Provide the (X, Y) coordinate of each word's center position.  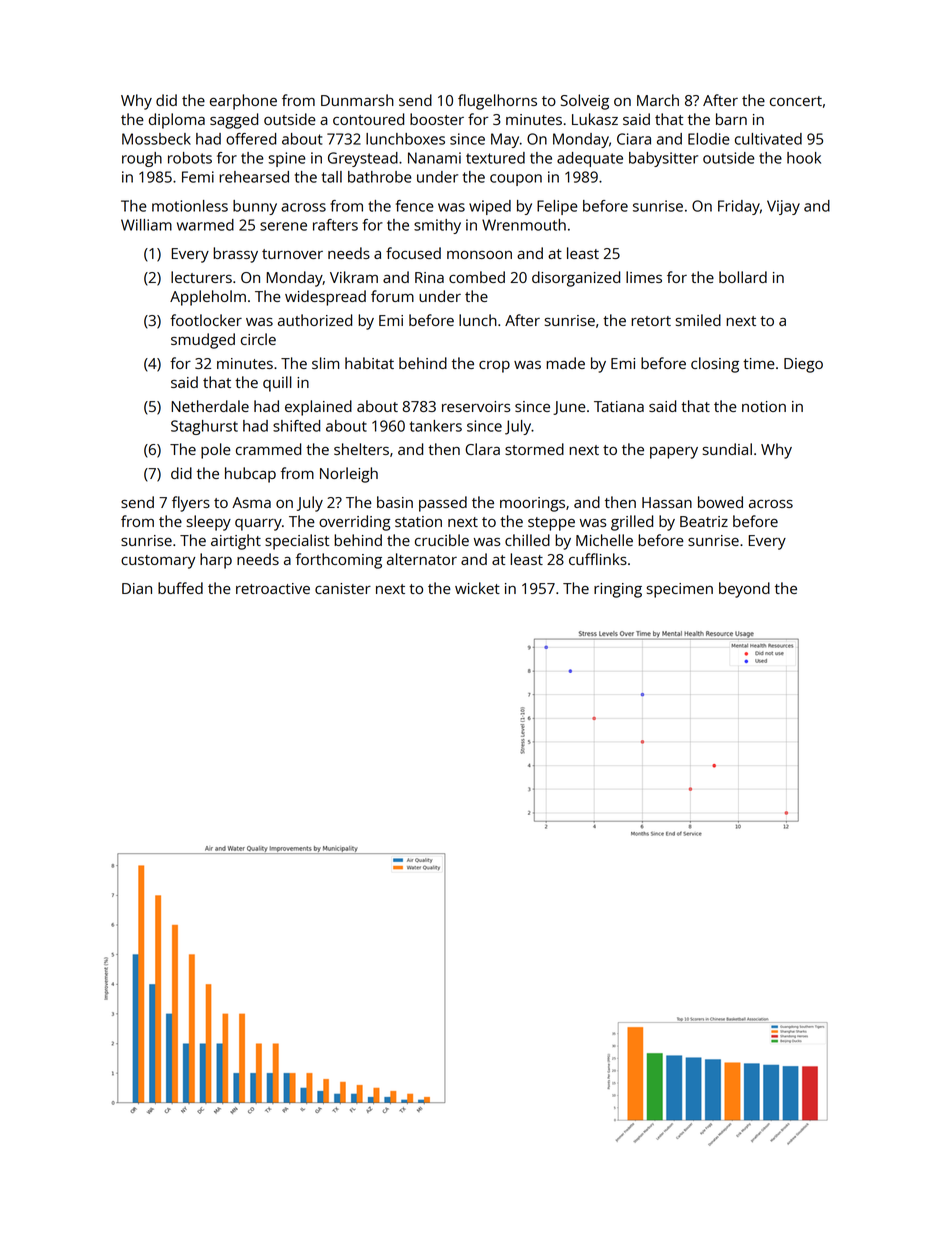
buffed (180, 588)
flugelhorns (497, 102)
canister (343, 588)
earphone (243, 102)
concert (796, 101)
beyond (744, 590)
